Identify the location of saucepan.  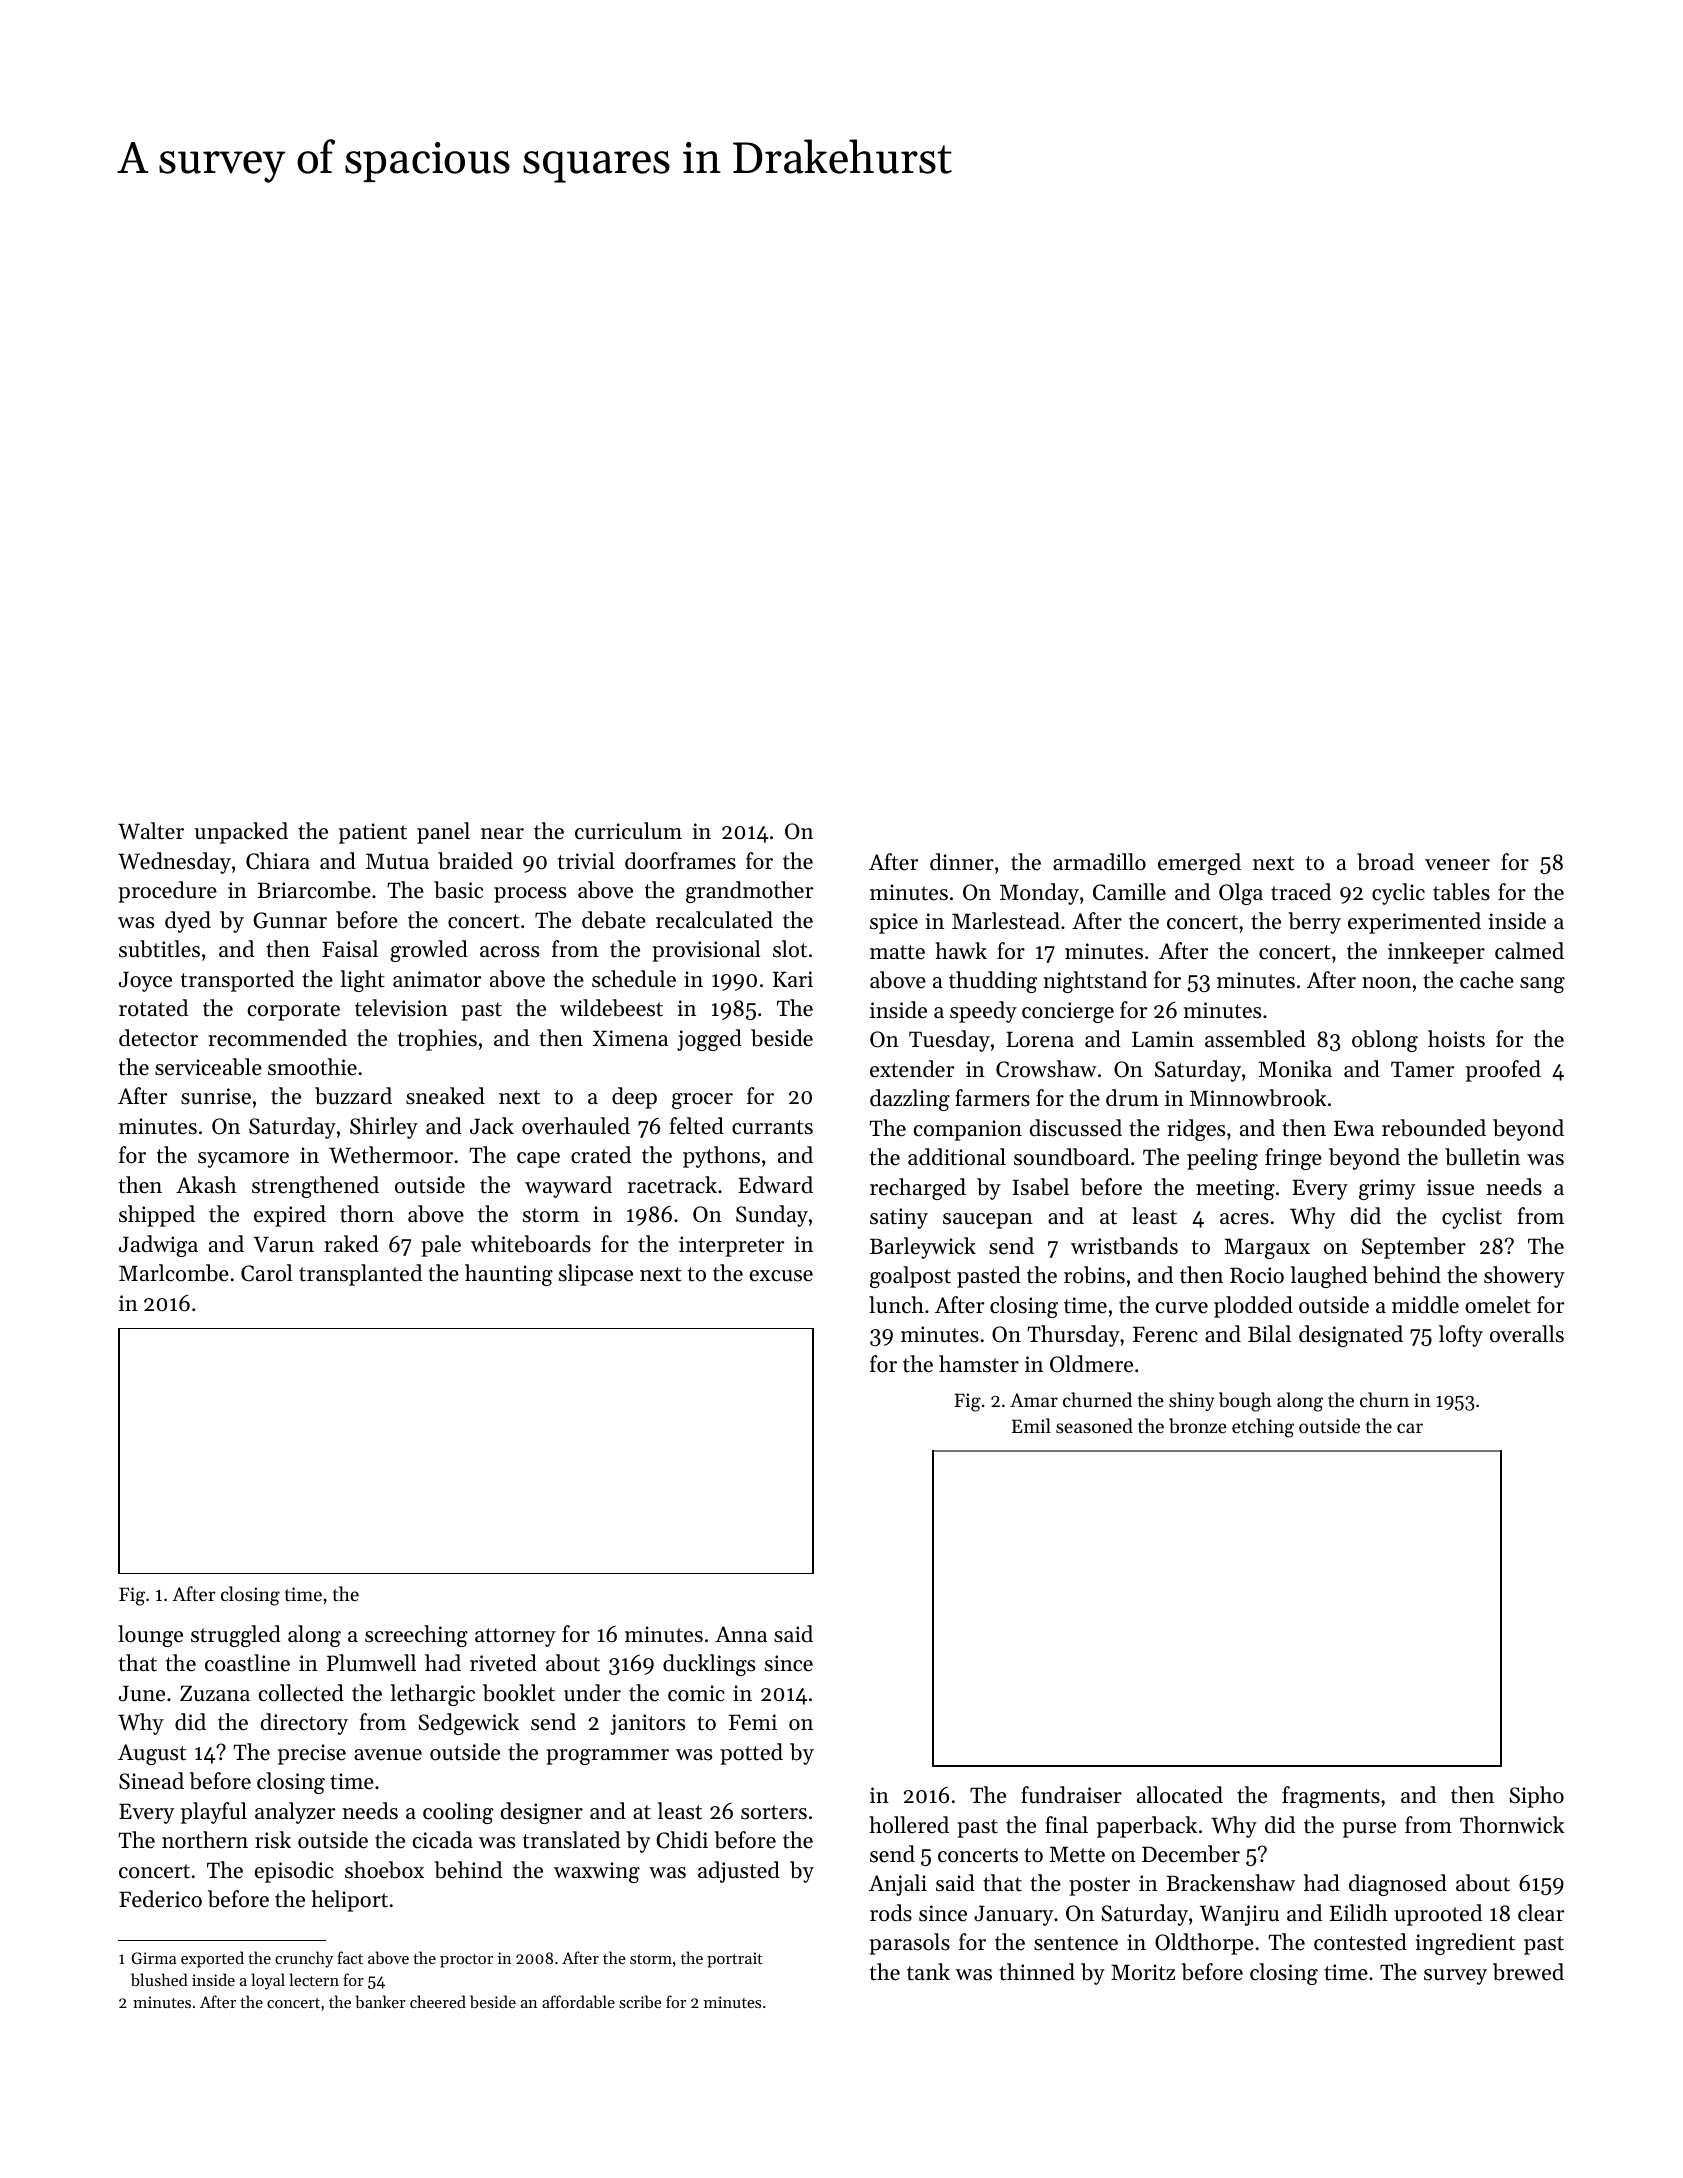
(988, 1221).
